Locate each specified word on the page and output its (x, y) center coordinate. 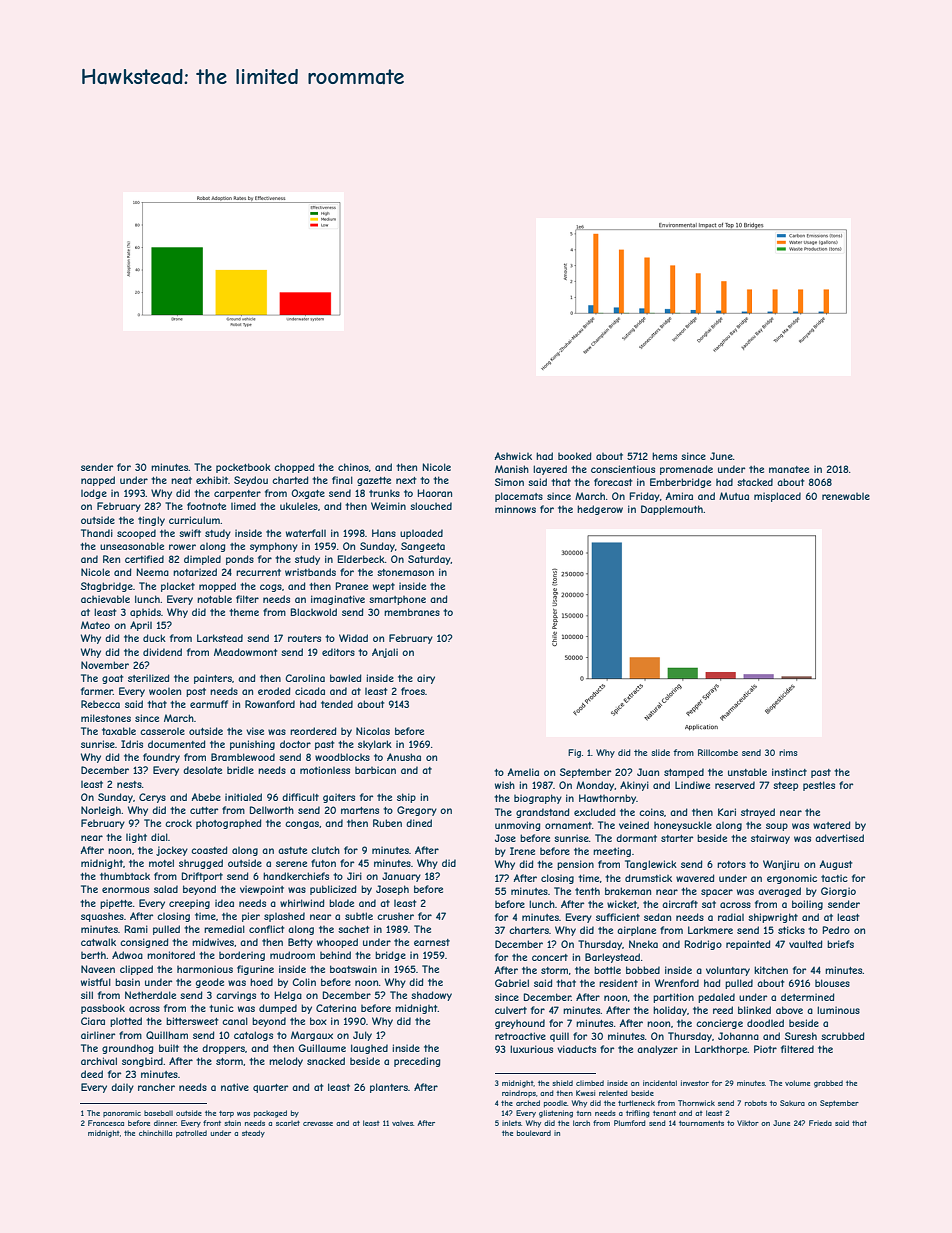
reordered (313, 731)
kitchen (771, 970)
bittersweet (192, 1021)
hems (664, 456)
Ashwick (513, 456)
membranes (412, 612)
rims (788, 752)
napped (98, 481)
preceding (417, 1062)
